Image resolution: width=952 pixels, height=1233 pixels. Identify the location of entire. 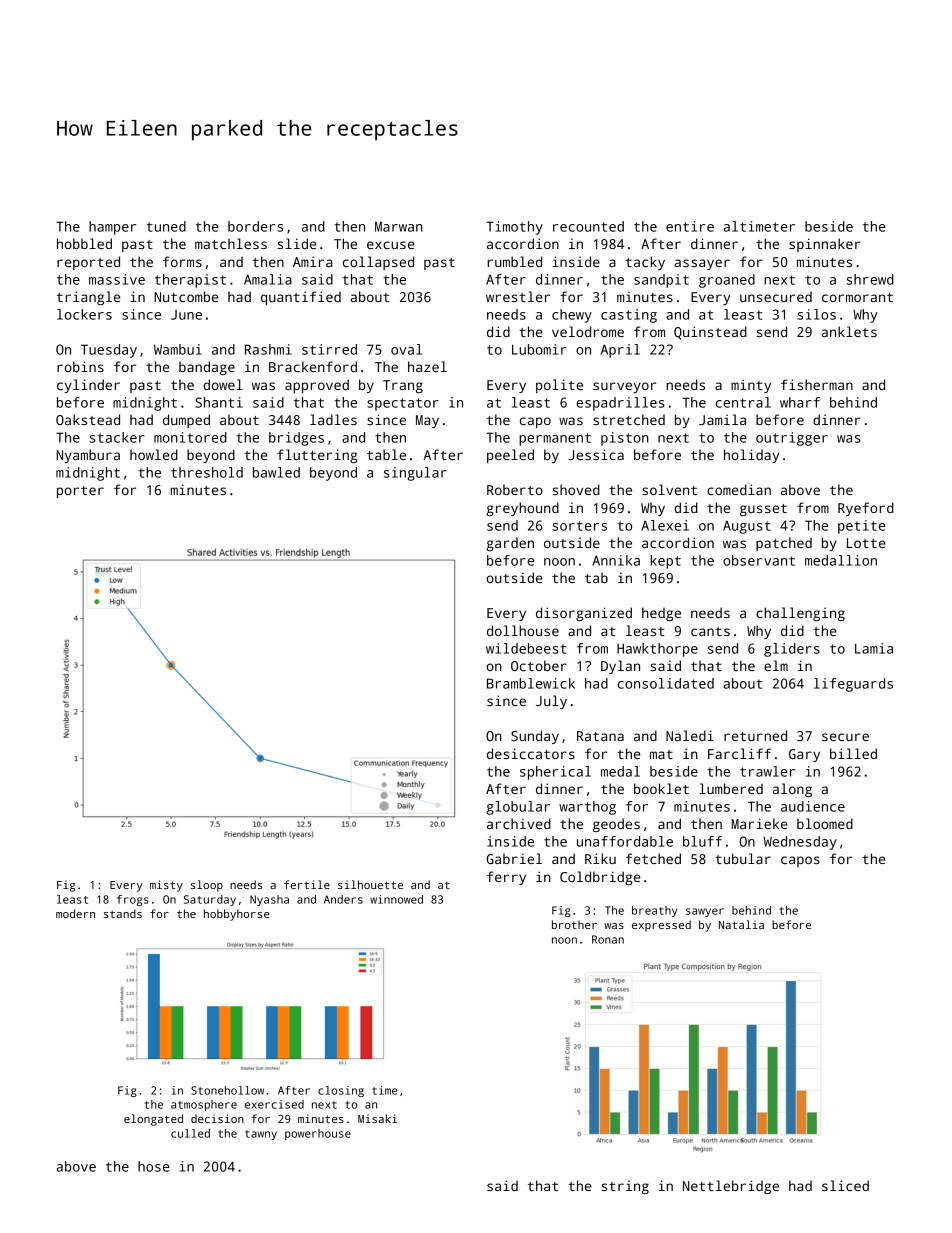
(690, 226).
